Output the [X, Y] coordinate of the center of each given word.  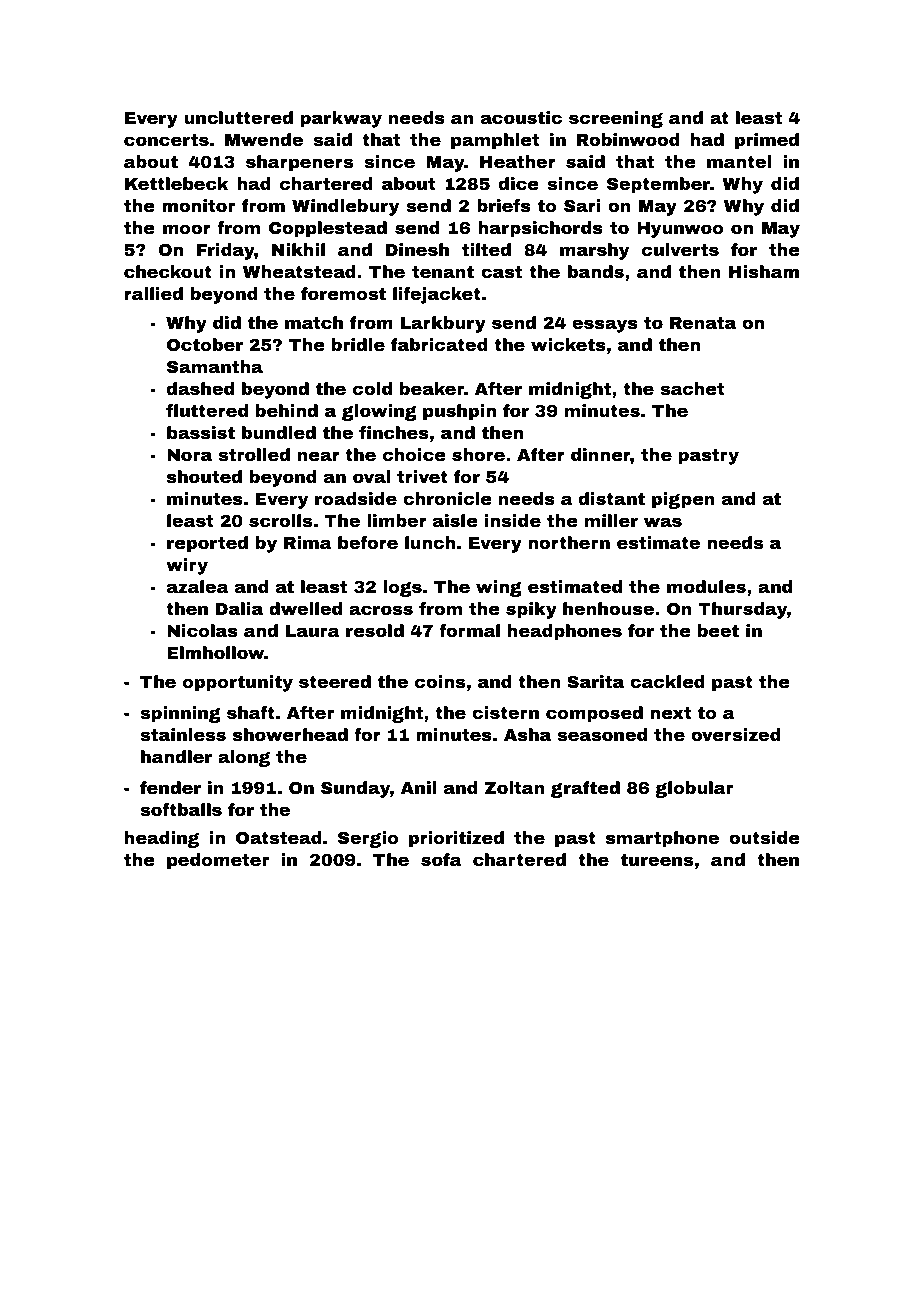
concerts [166, 140]
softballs [181, 809]
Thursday [742, 610]
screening [616, 119]
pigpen [683, 500]
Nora [189, 455]
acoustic [521, 117]
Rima [308, 542]
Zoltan [514, 787]
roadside [356, 498]
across [381, 610]
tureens [657, 860]
